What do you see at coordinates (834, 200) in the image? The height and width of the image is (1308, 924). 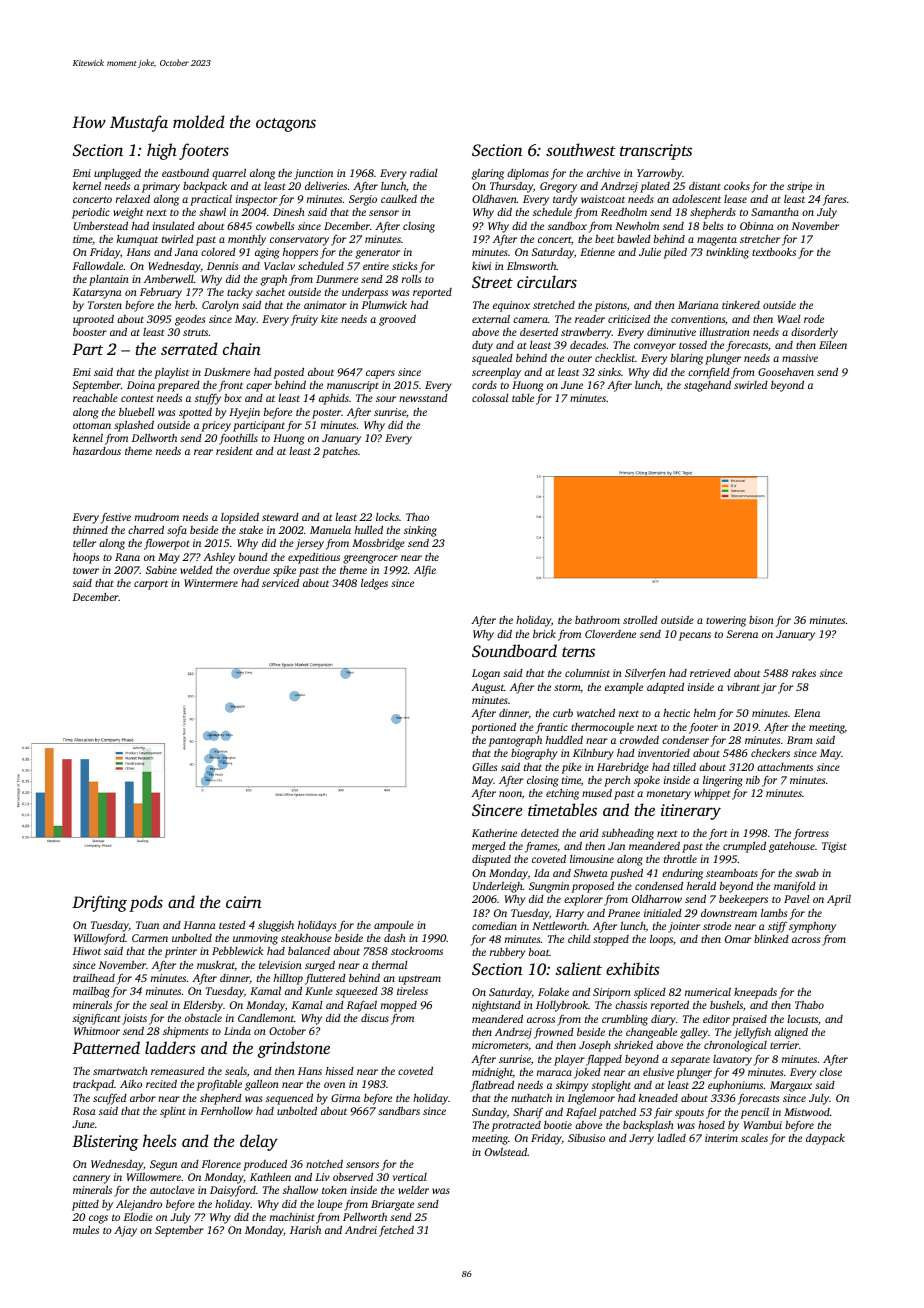 I see `fares` at bounding box center [834, 200].
